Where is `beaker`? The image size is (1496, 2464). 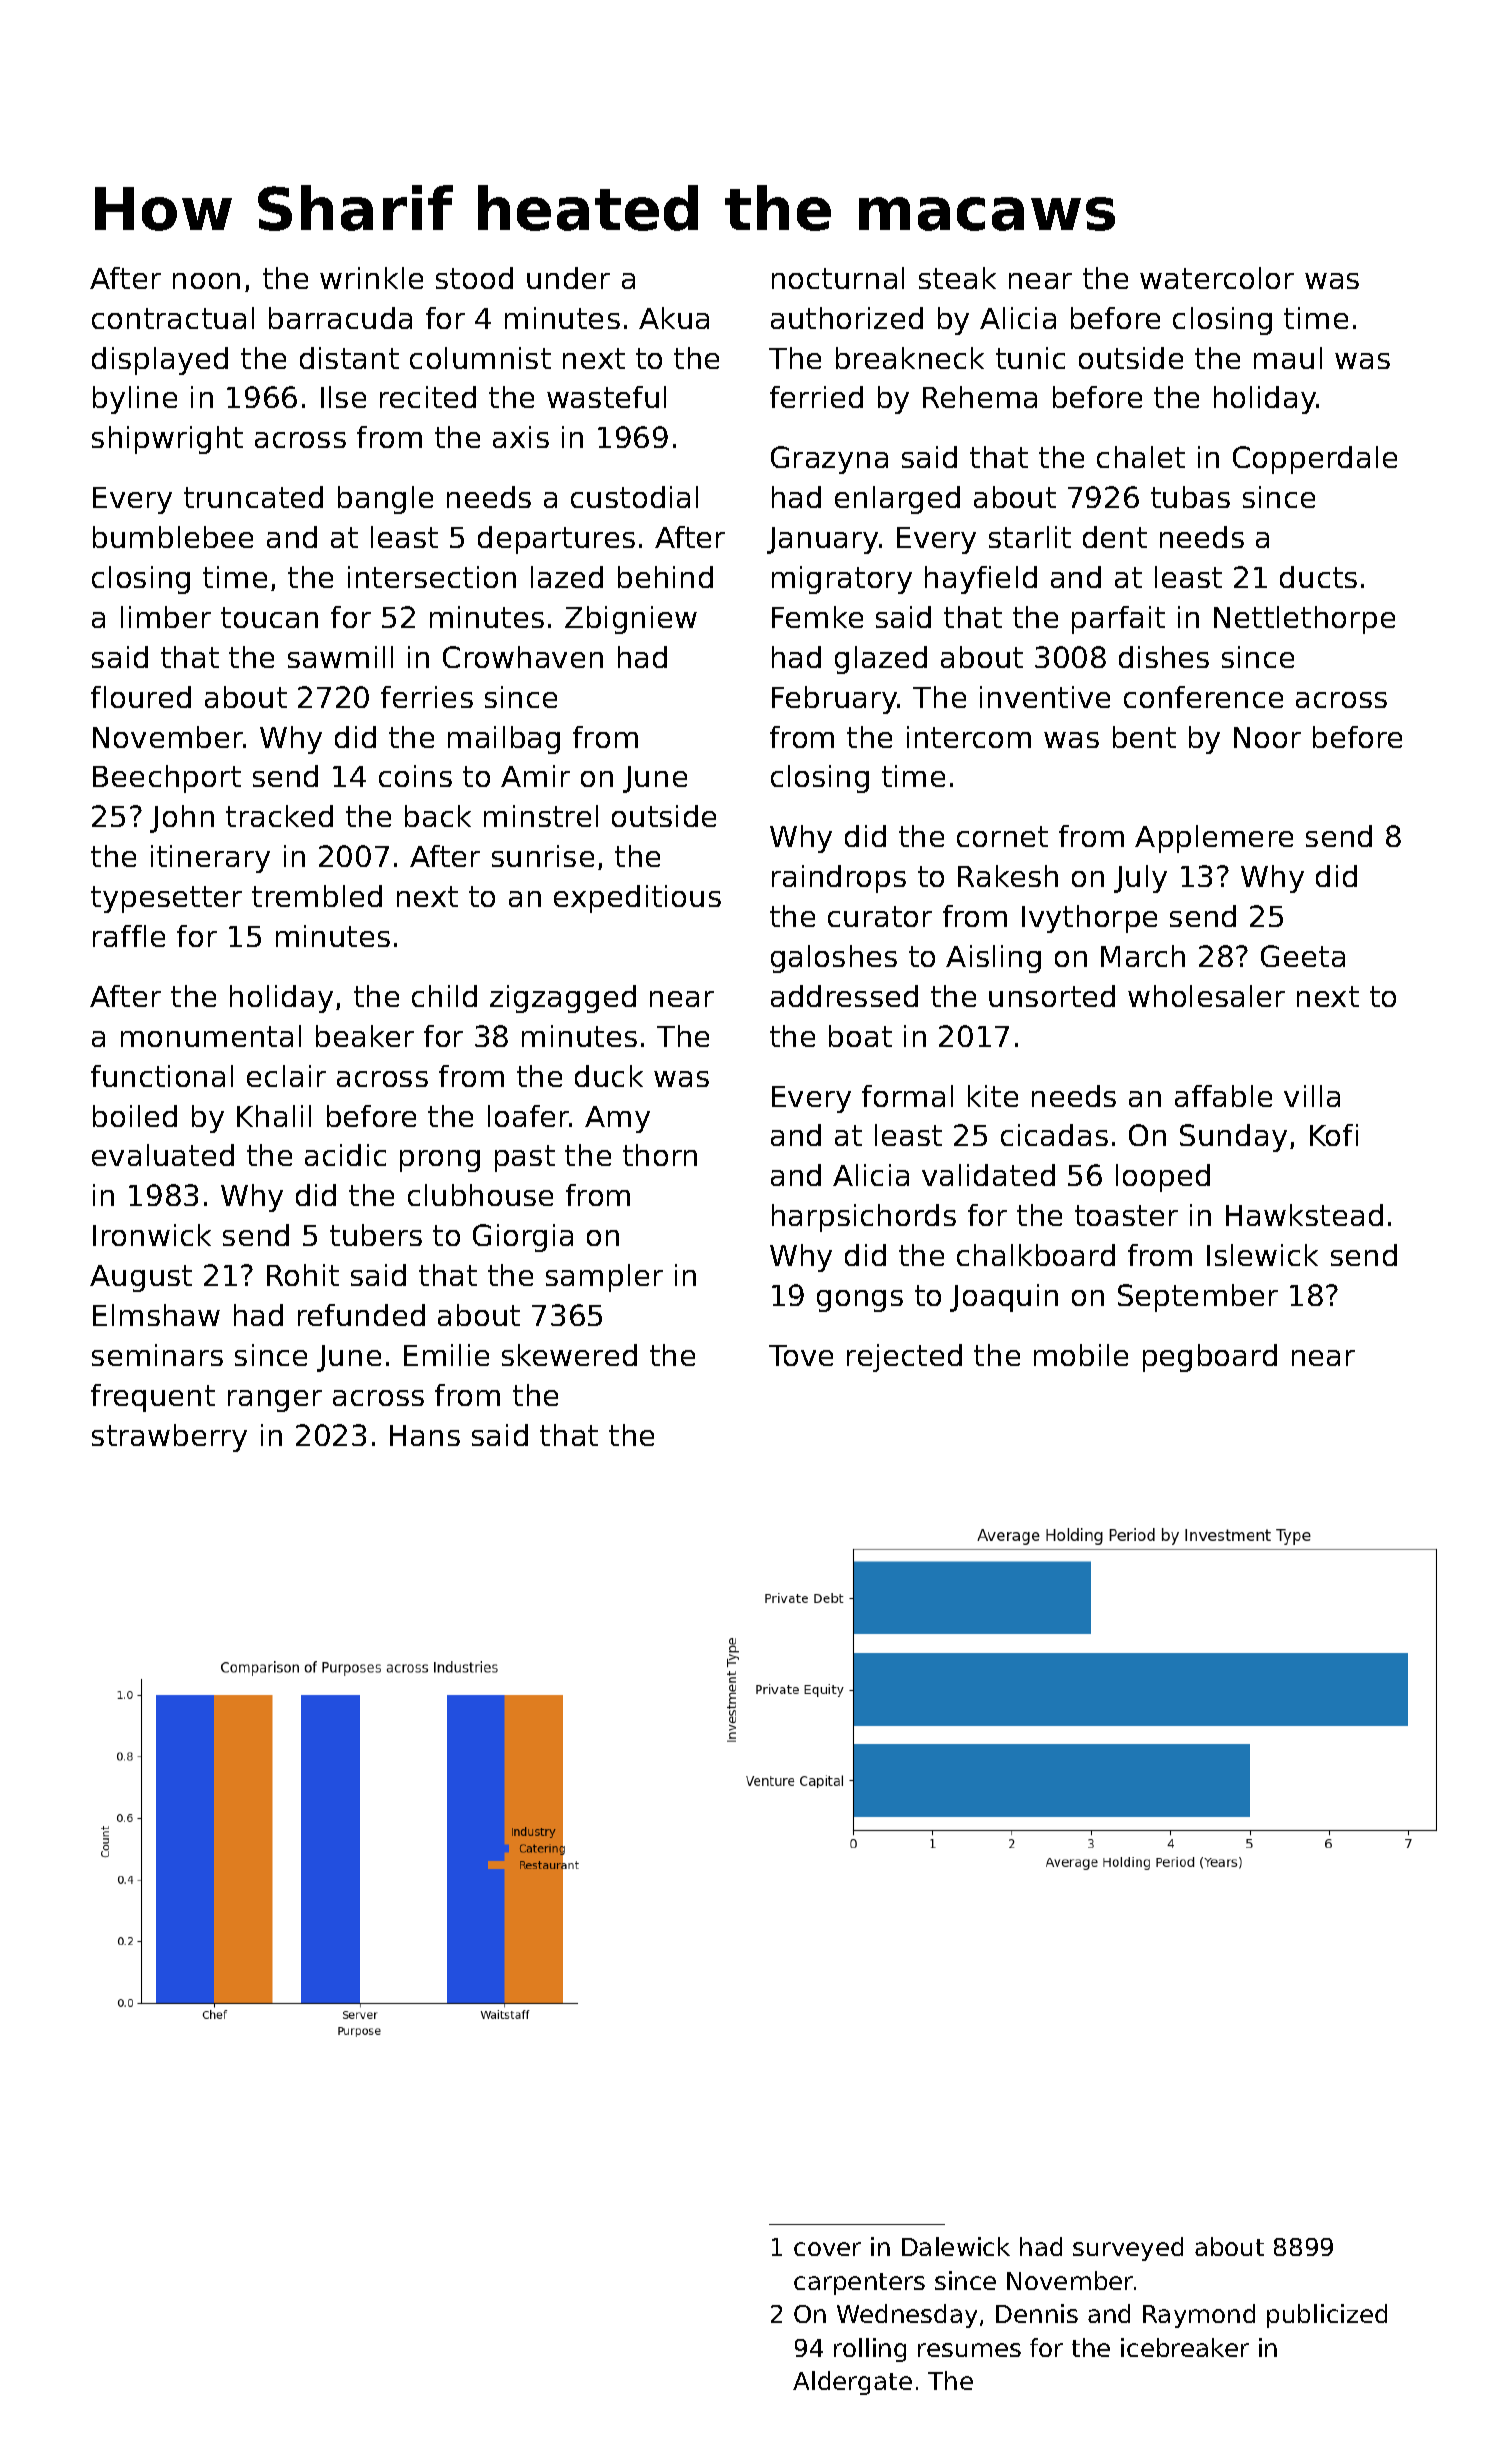
beaker is located at coordinates (365, 1036).
